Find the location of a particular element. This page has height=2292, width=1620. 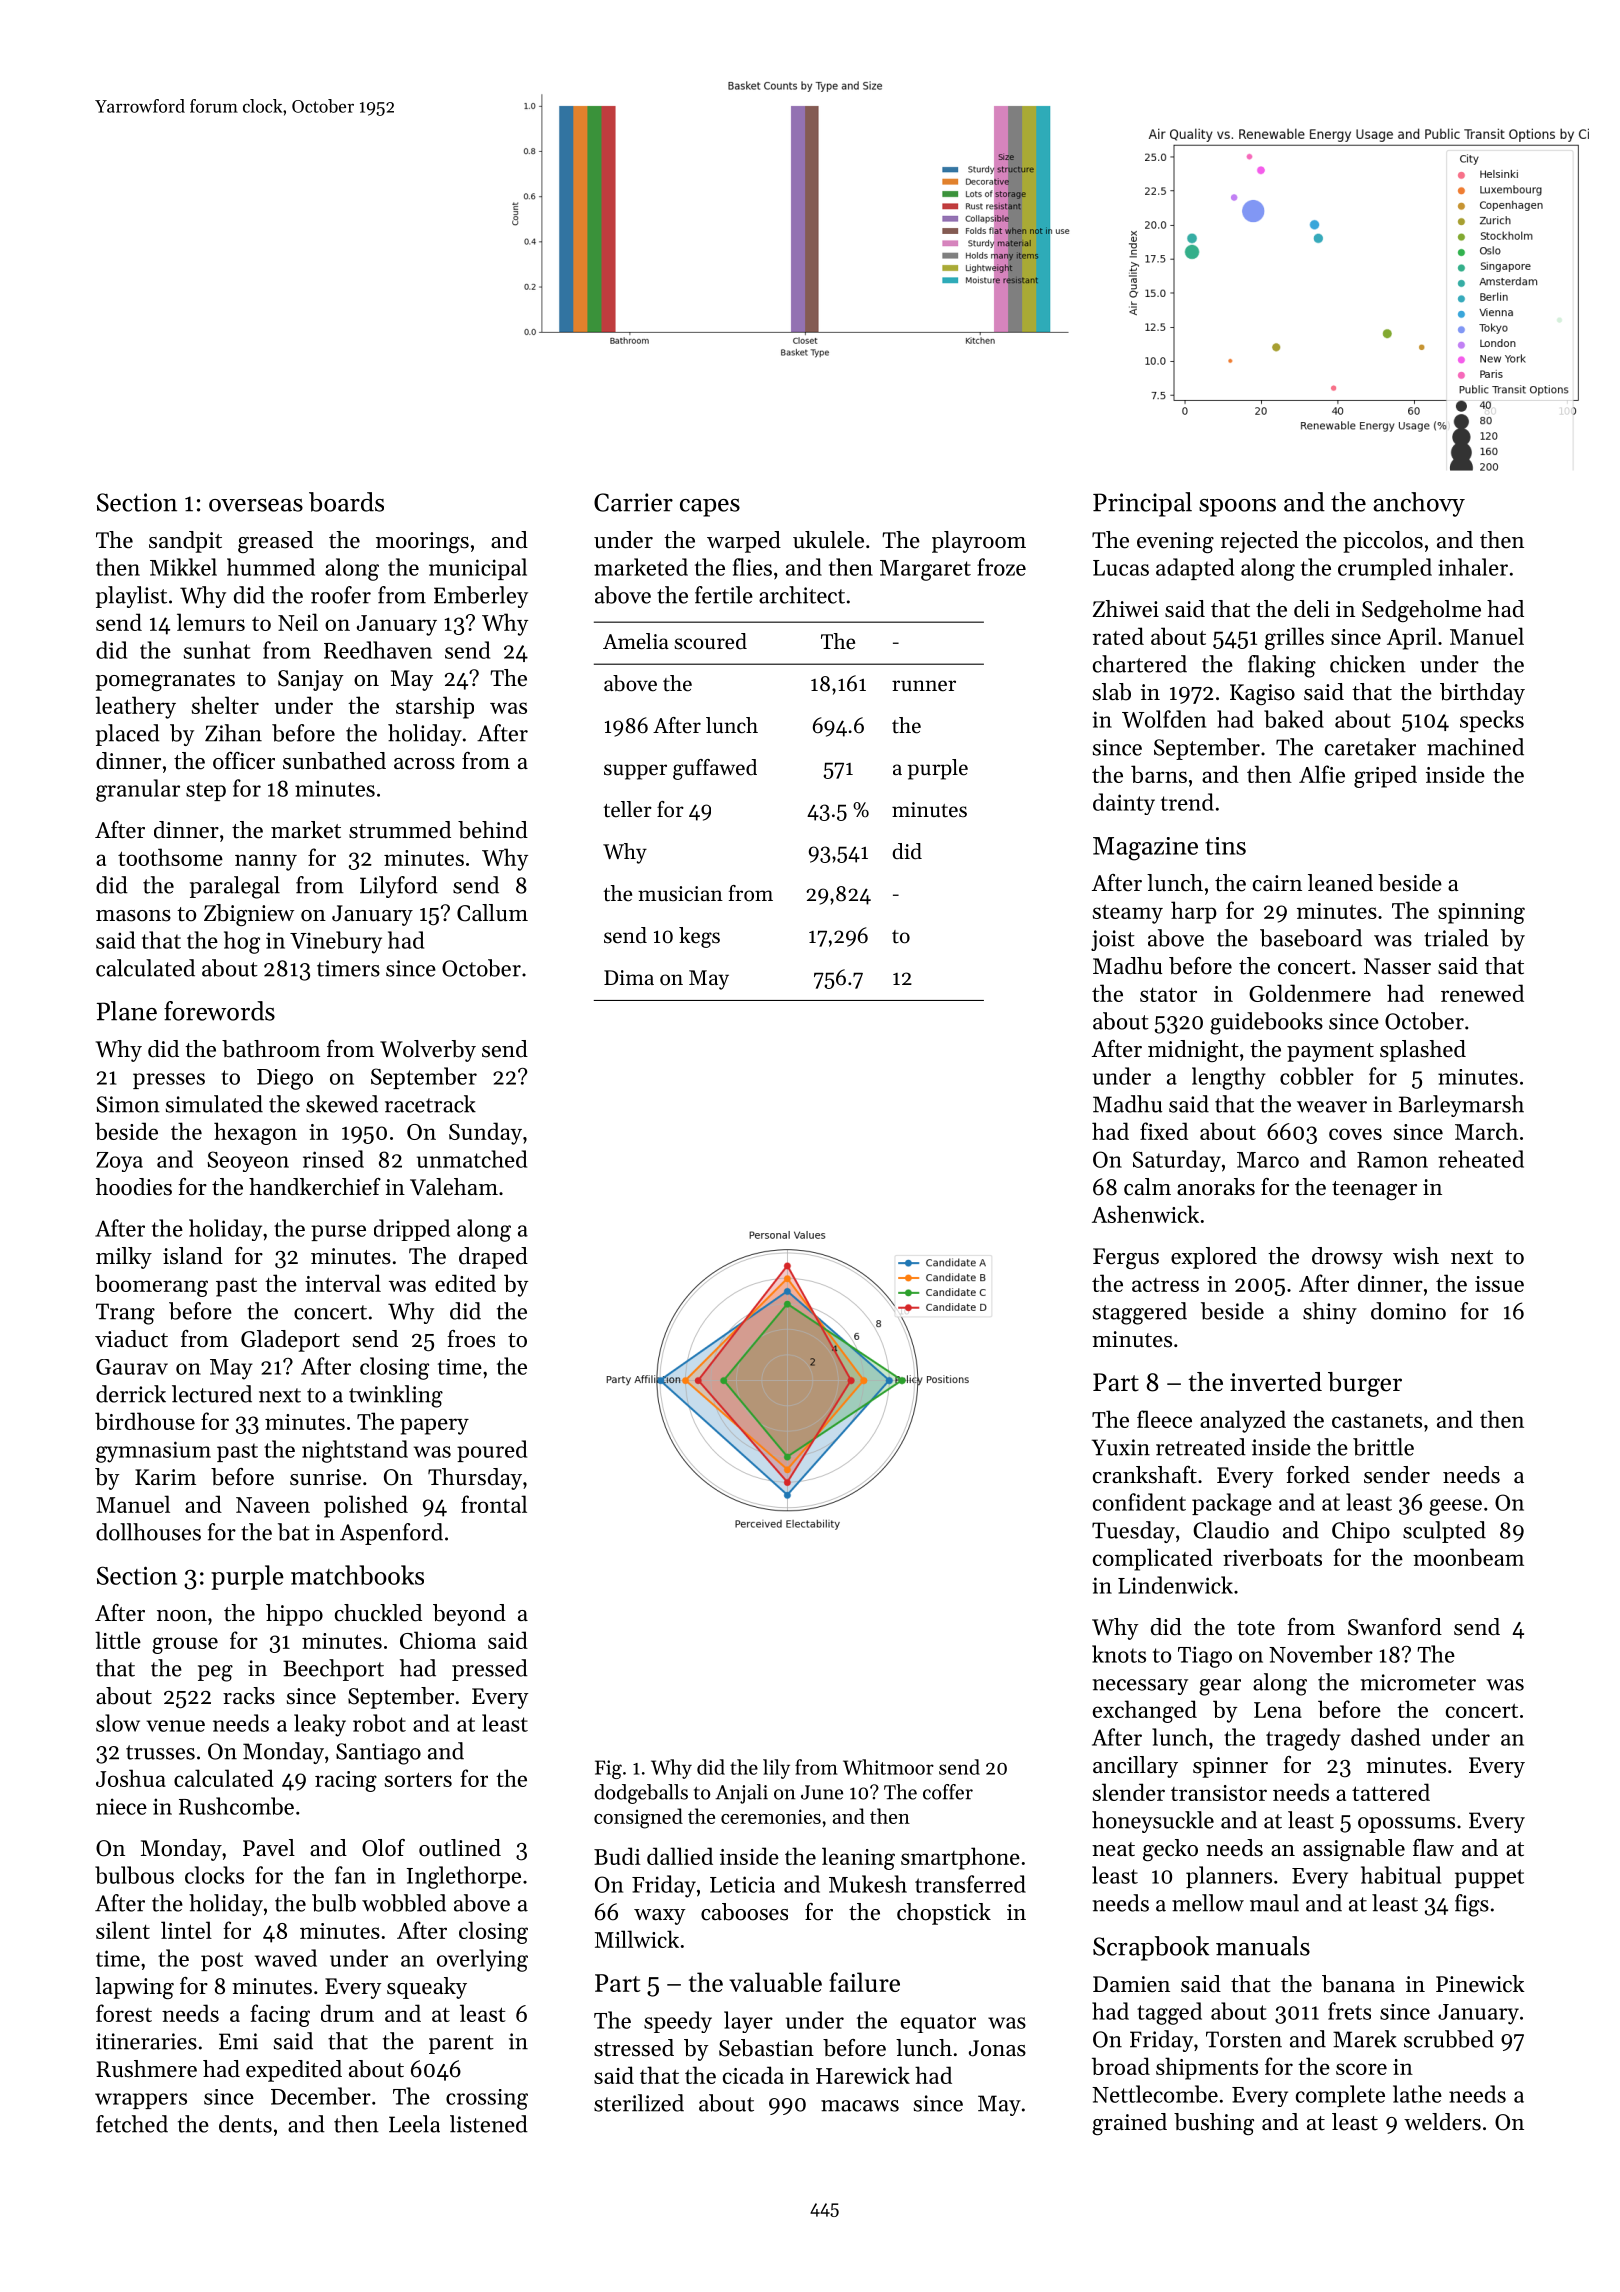

Vinebury is located at coordinates (336, 942).
